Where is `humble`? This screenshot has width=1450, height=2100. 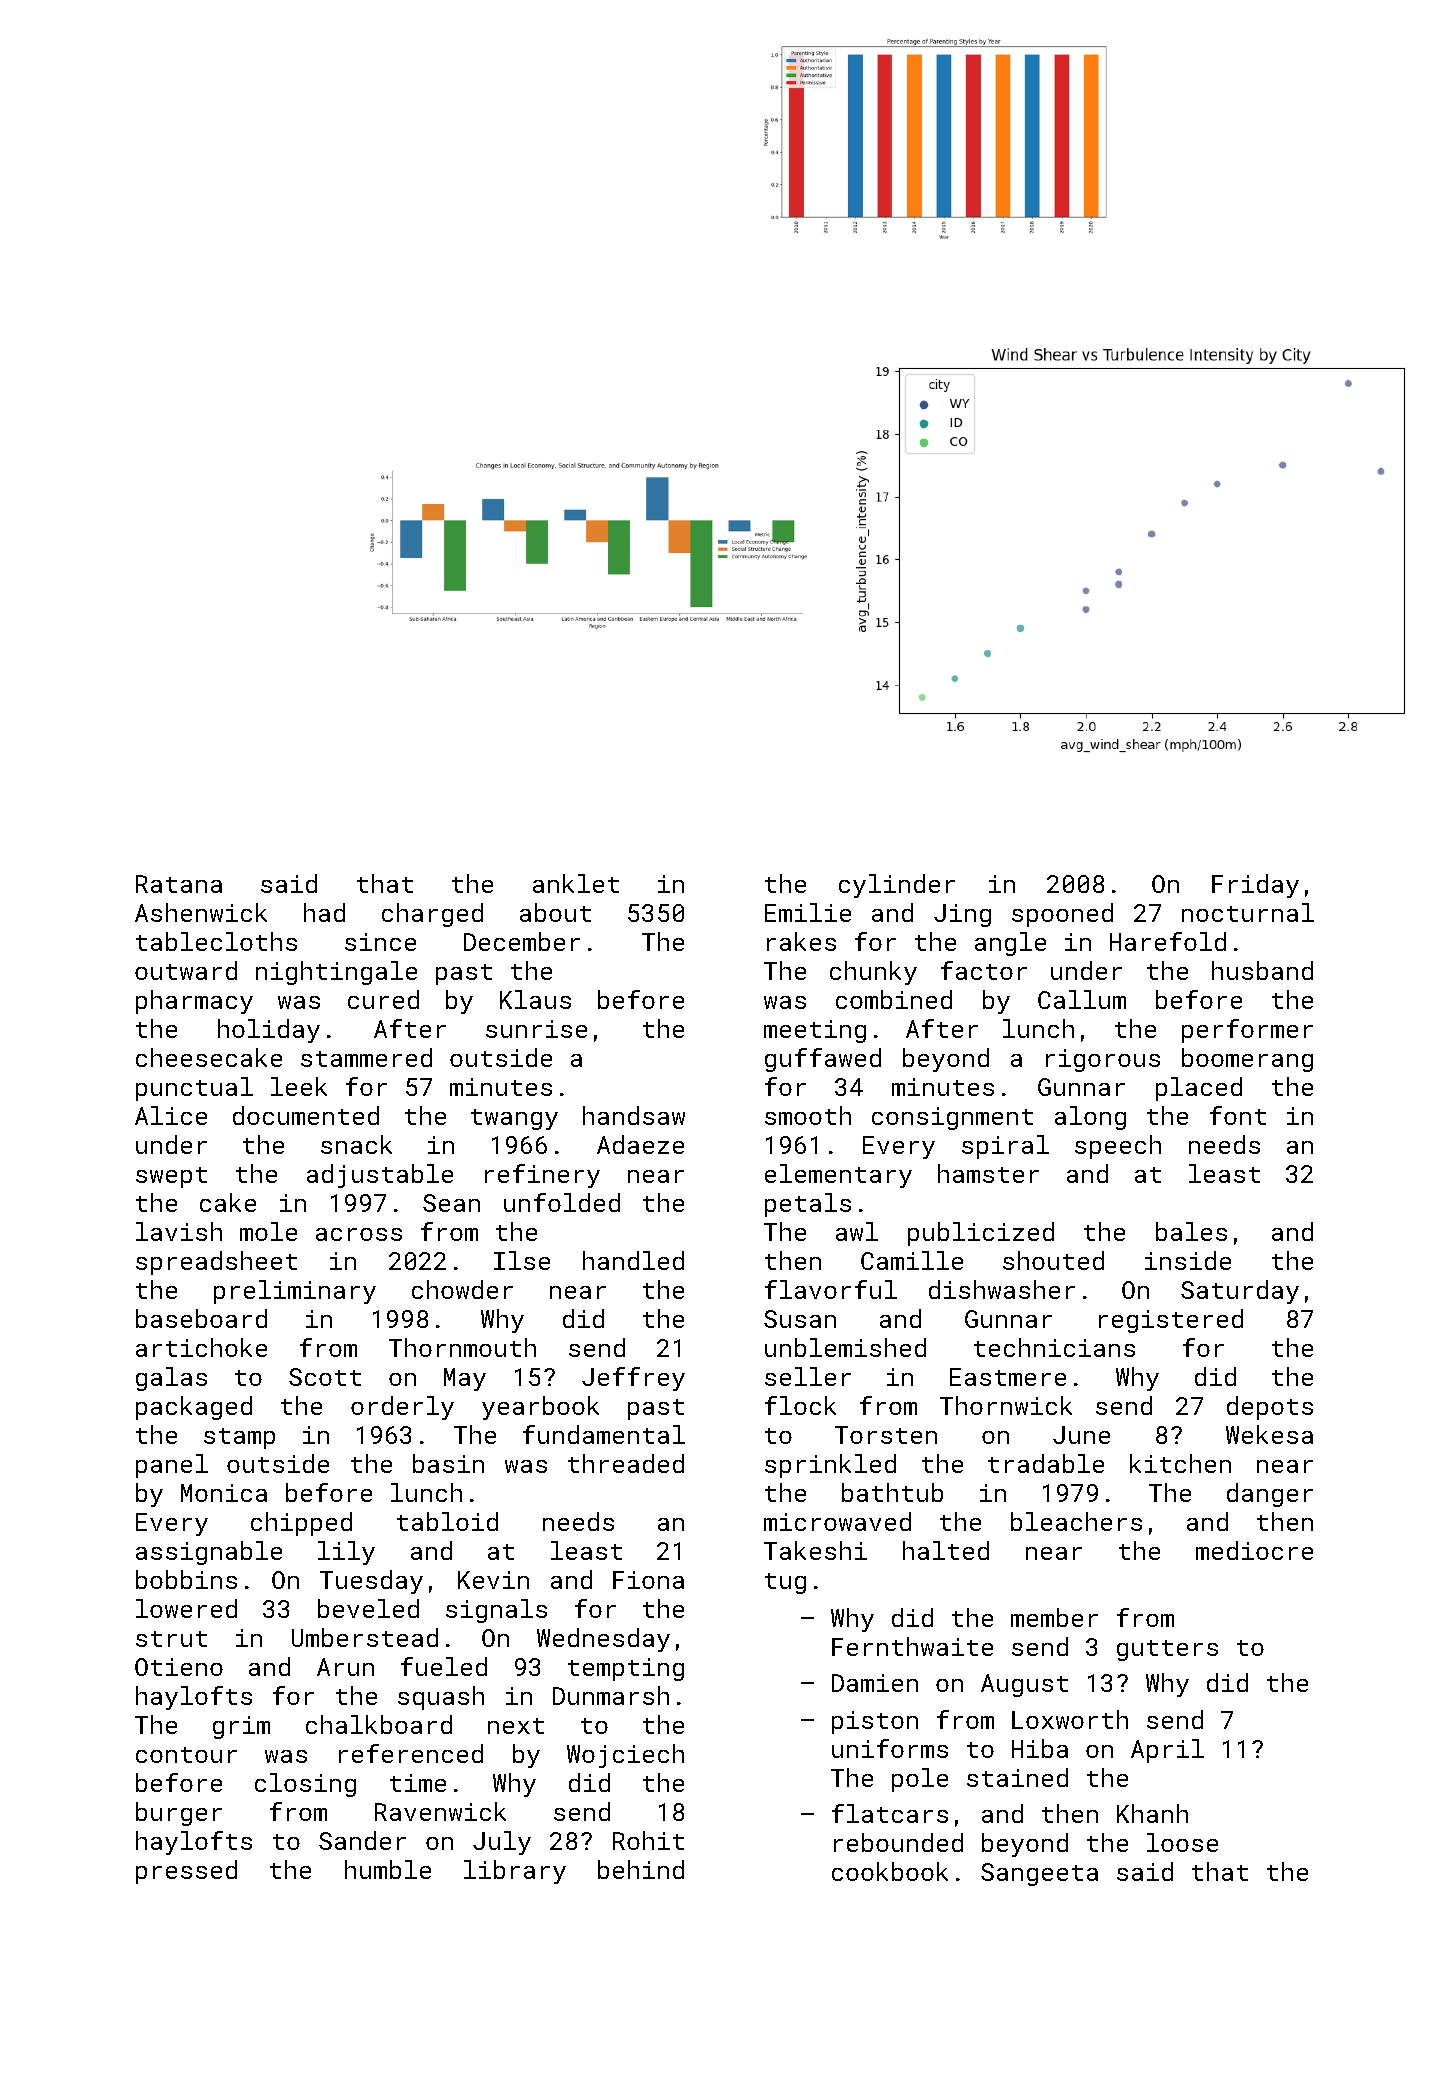 humble is located at coordinates (388, 1869).
